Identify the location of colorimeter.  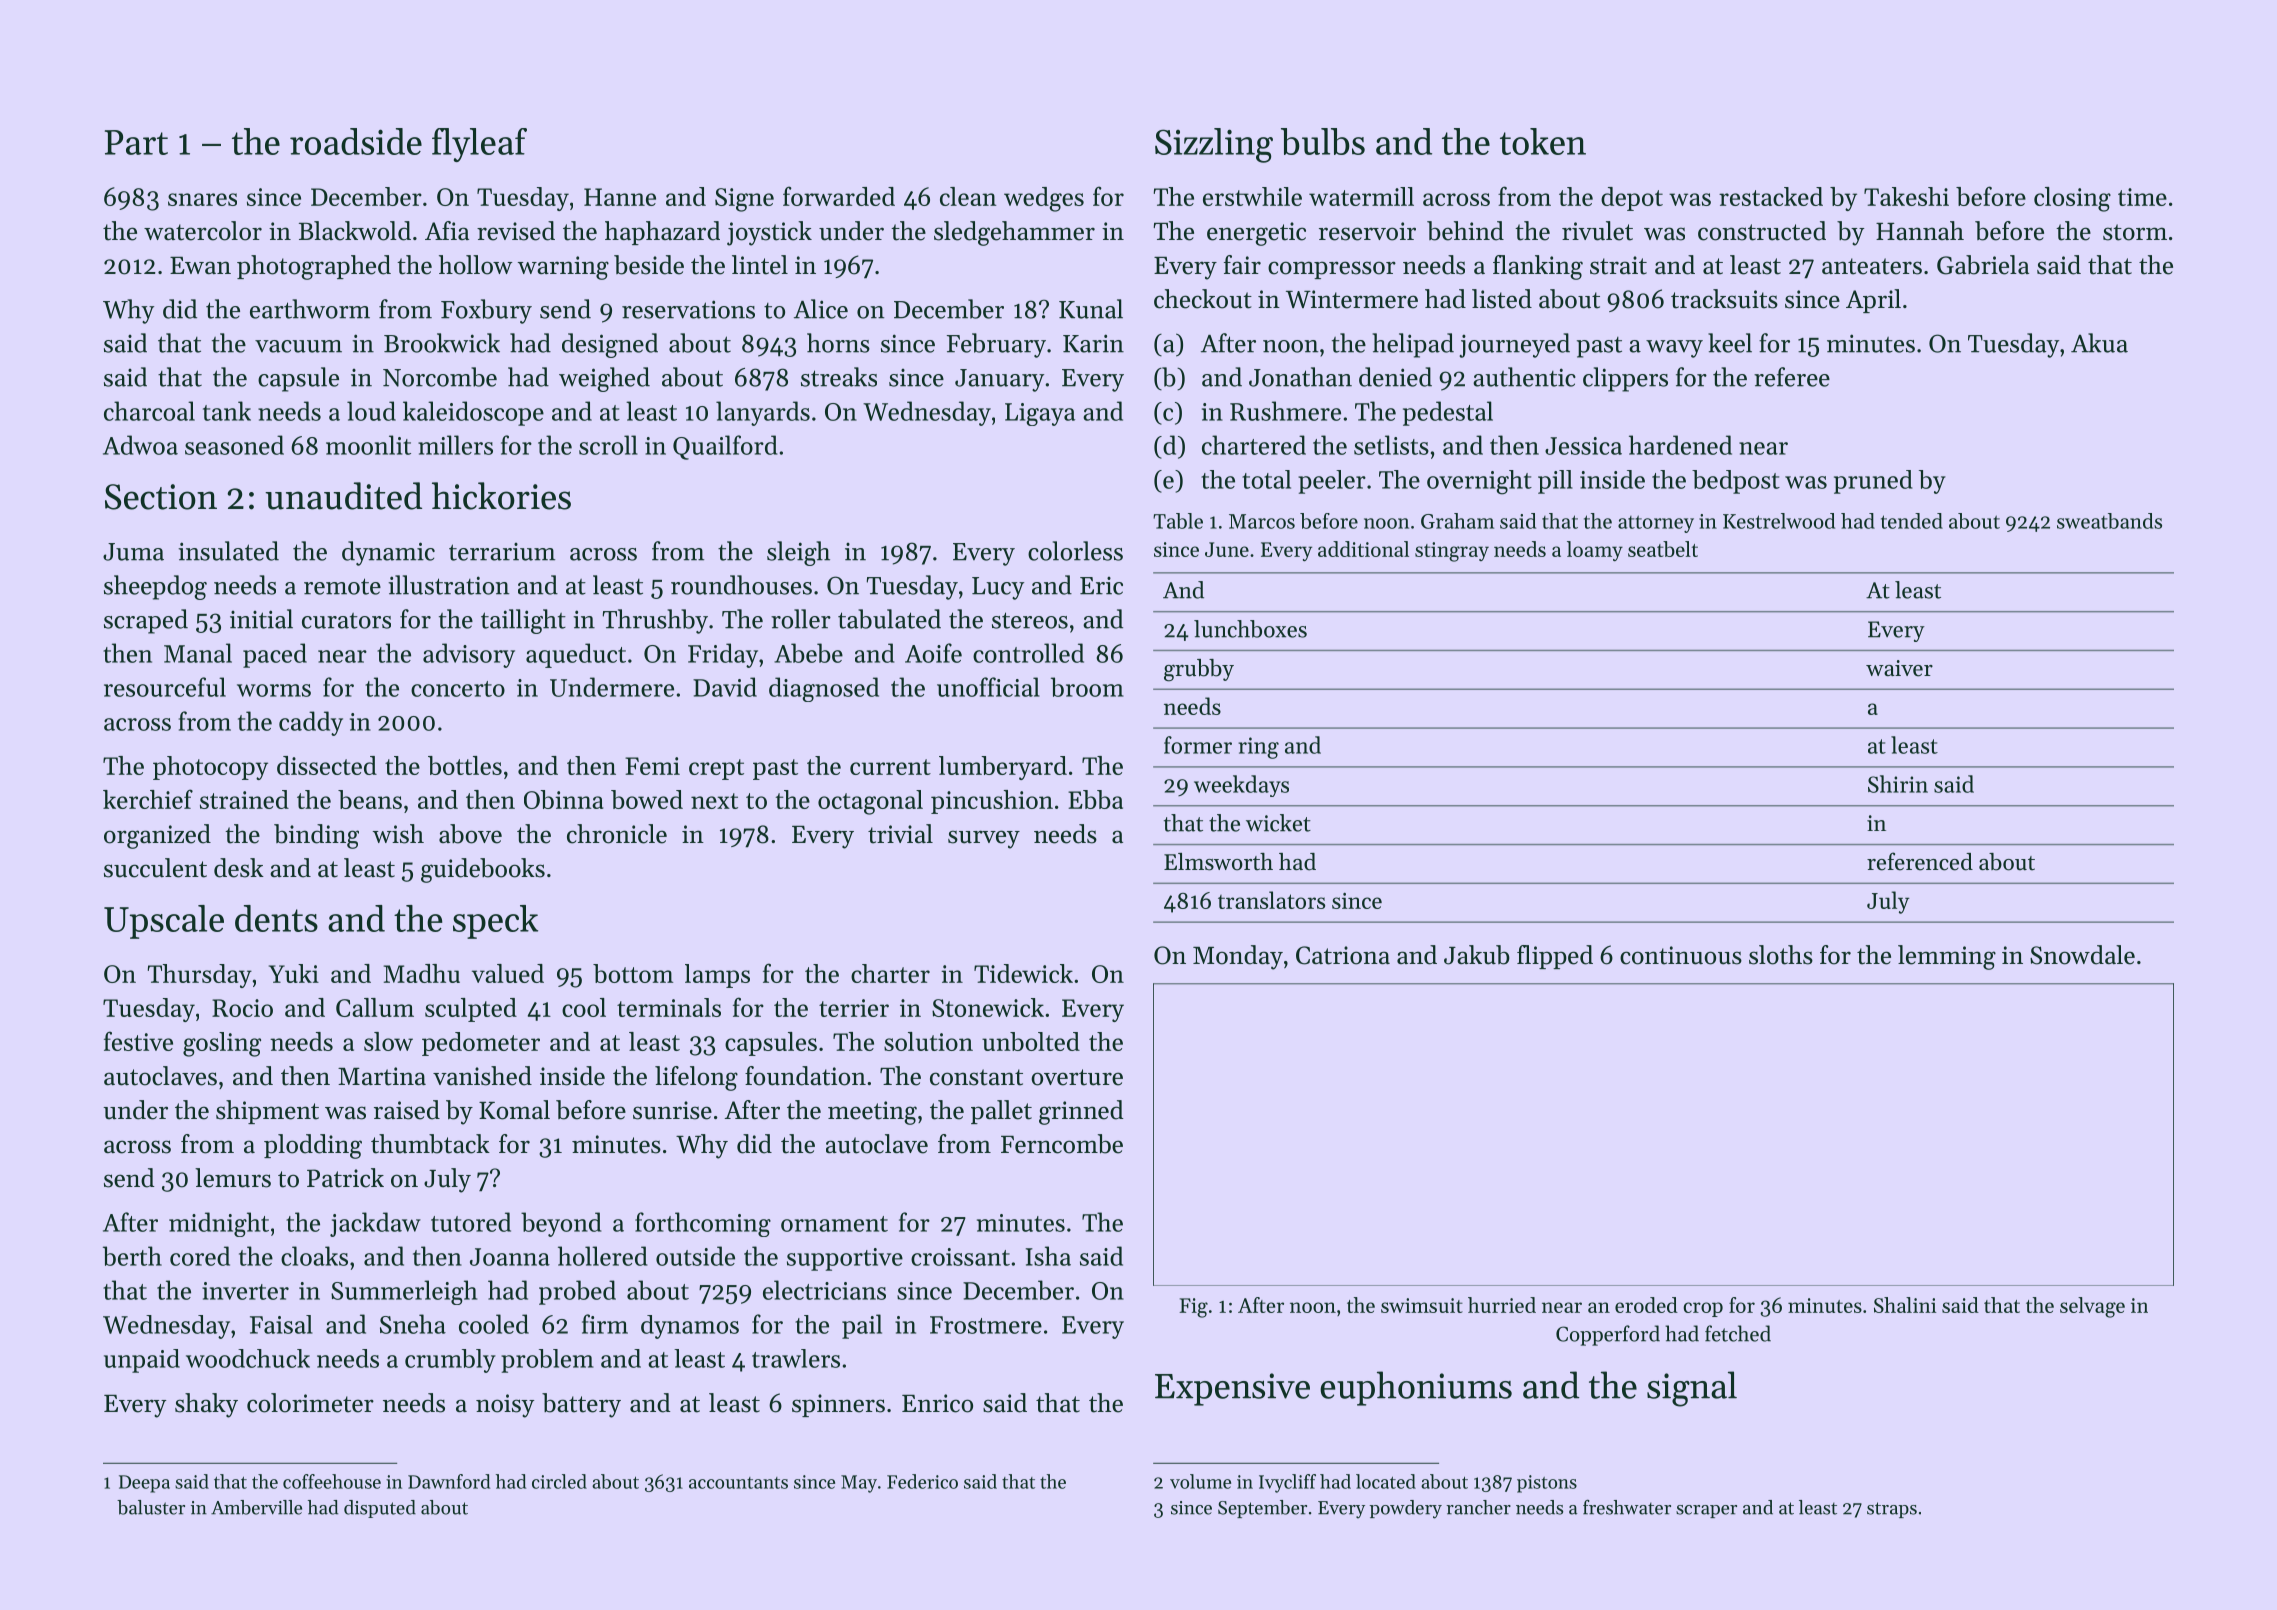
(310, 1403).
